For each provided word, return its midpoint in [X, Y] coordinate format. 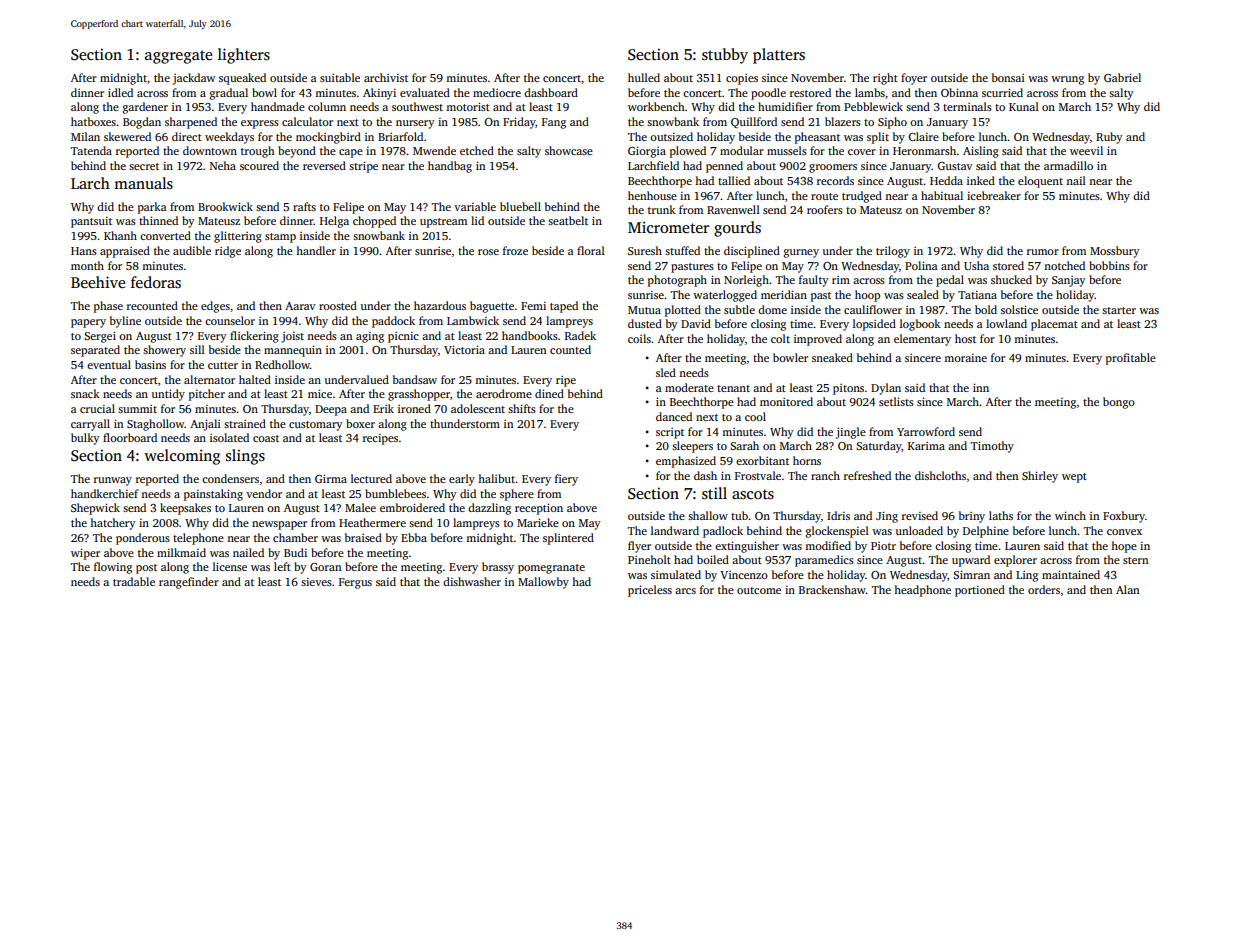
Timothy [992, 447]
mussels [787, 150]
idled [120, 92]
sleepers [692, 447]
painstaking [213, 495]
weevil [1086, 150]
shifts [522, 408]
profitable [1131, 359]
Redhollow [282, 364]
